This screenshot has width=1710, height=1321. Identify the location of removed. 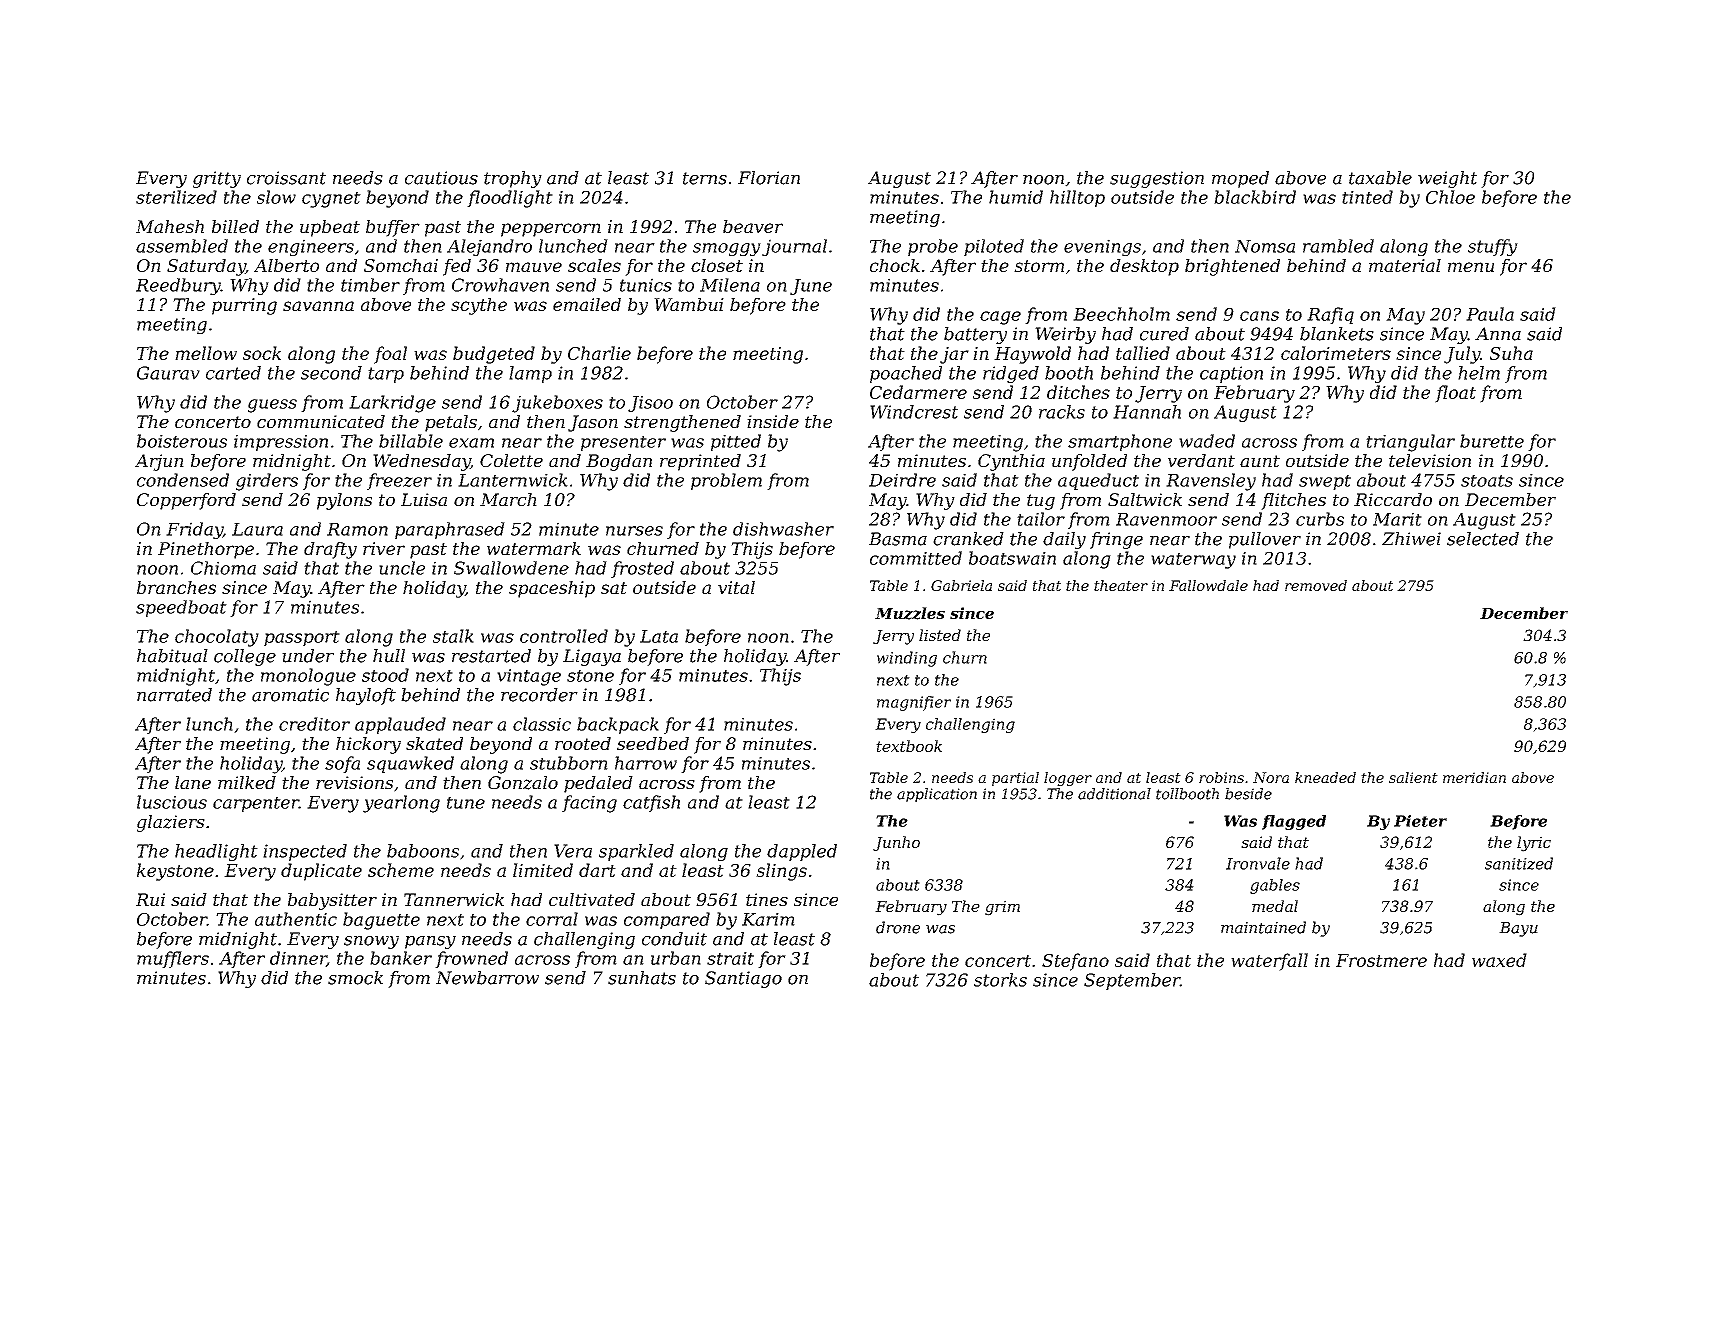
(1316, 585).
